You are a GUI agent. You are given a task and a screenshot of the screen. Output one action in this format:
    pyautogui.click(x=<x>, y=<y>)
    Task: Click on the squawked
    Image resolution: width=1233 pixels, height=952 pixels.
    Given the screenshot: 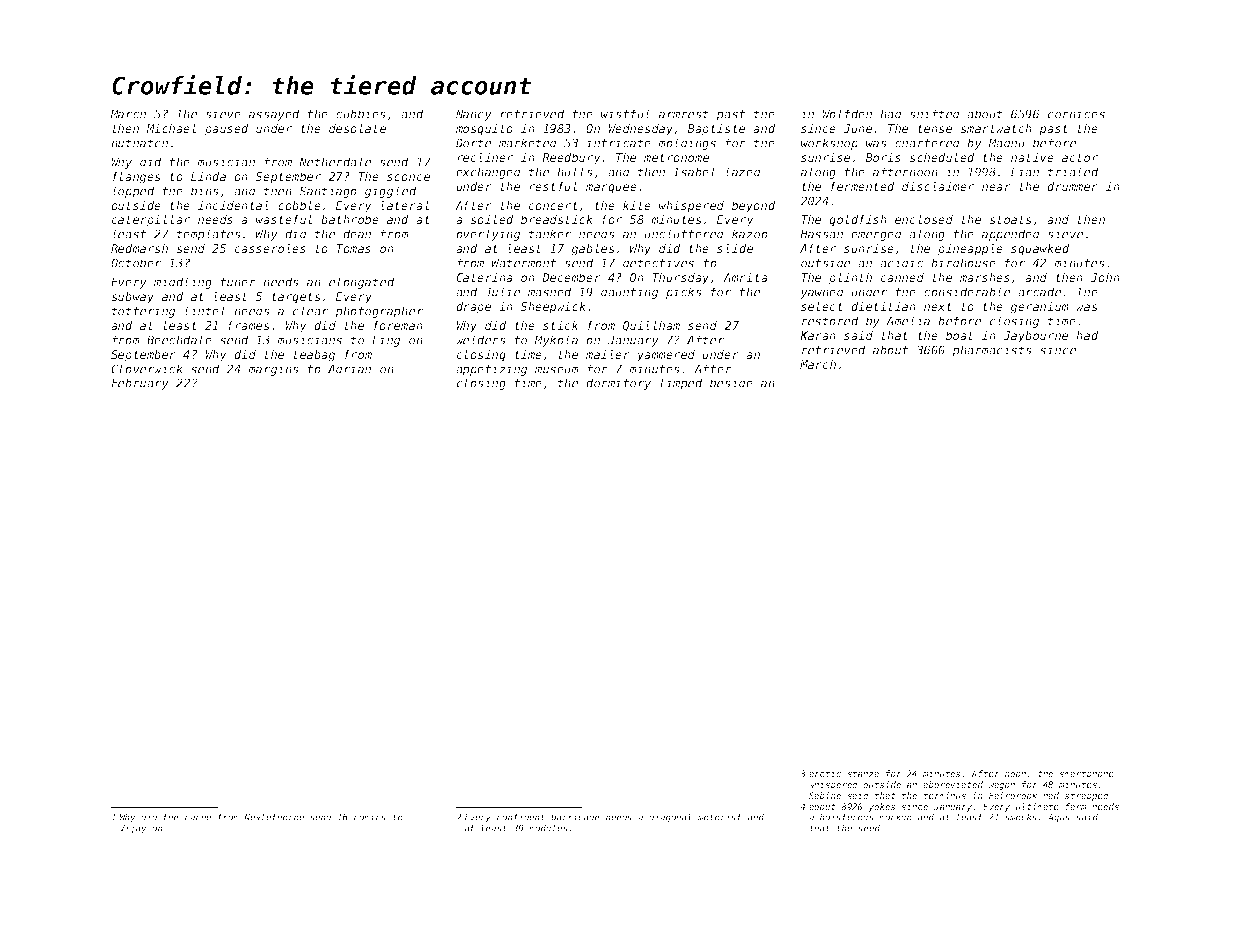 What is the action you would take?
    pyautogui.click(x=1040, y=250)
